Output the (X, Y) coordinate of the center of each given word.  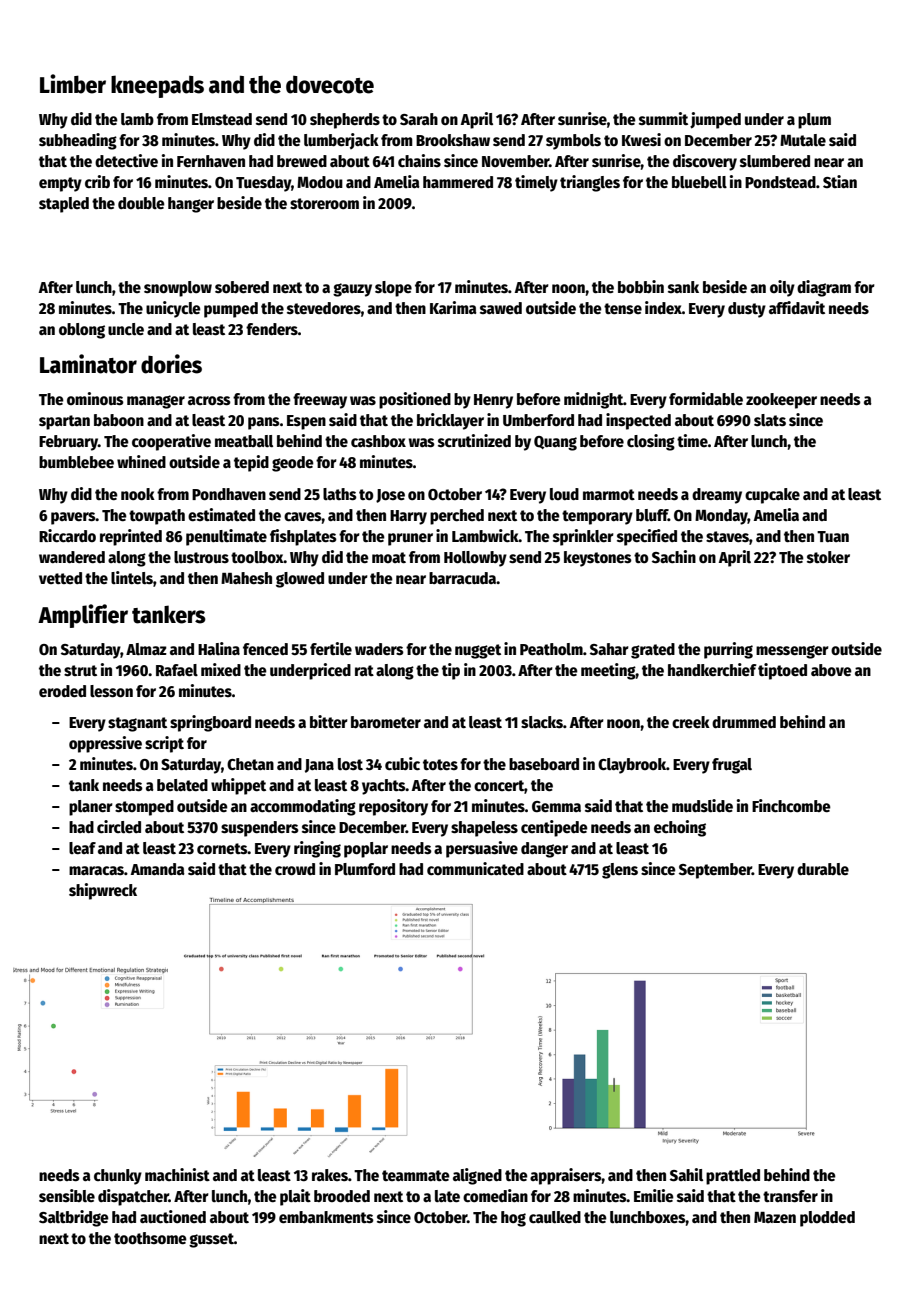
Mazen (775, 1217)
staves (727, 536)
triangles (590, 183)
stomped (144, 808)
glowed (300, 580)
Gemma (556, 806)
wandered (72, 557)
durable (823, 869)
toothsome (150, 1238)
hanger (191, 205)
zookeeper (781, 401)
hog (513, 1219)
